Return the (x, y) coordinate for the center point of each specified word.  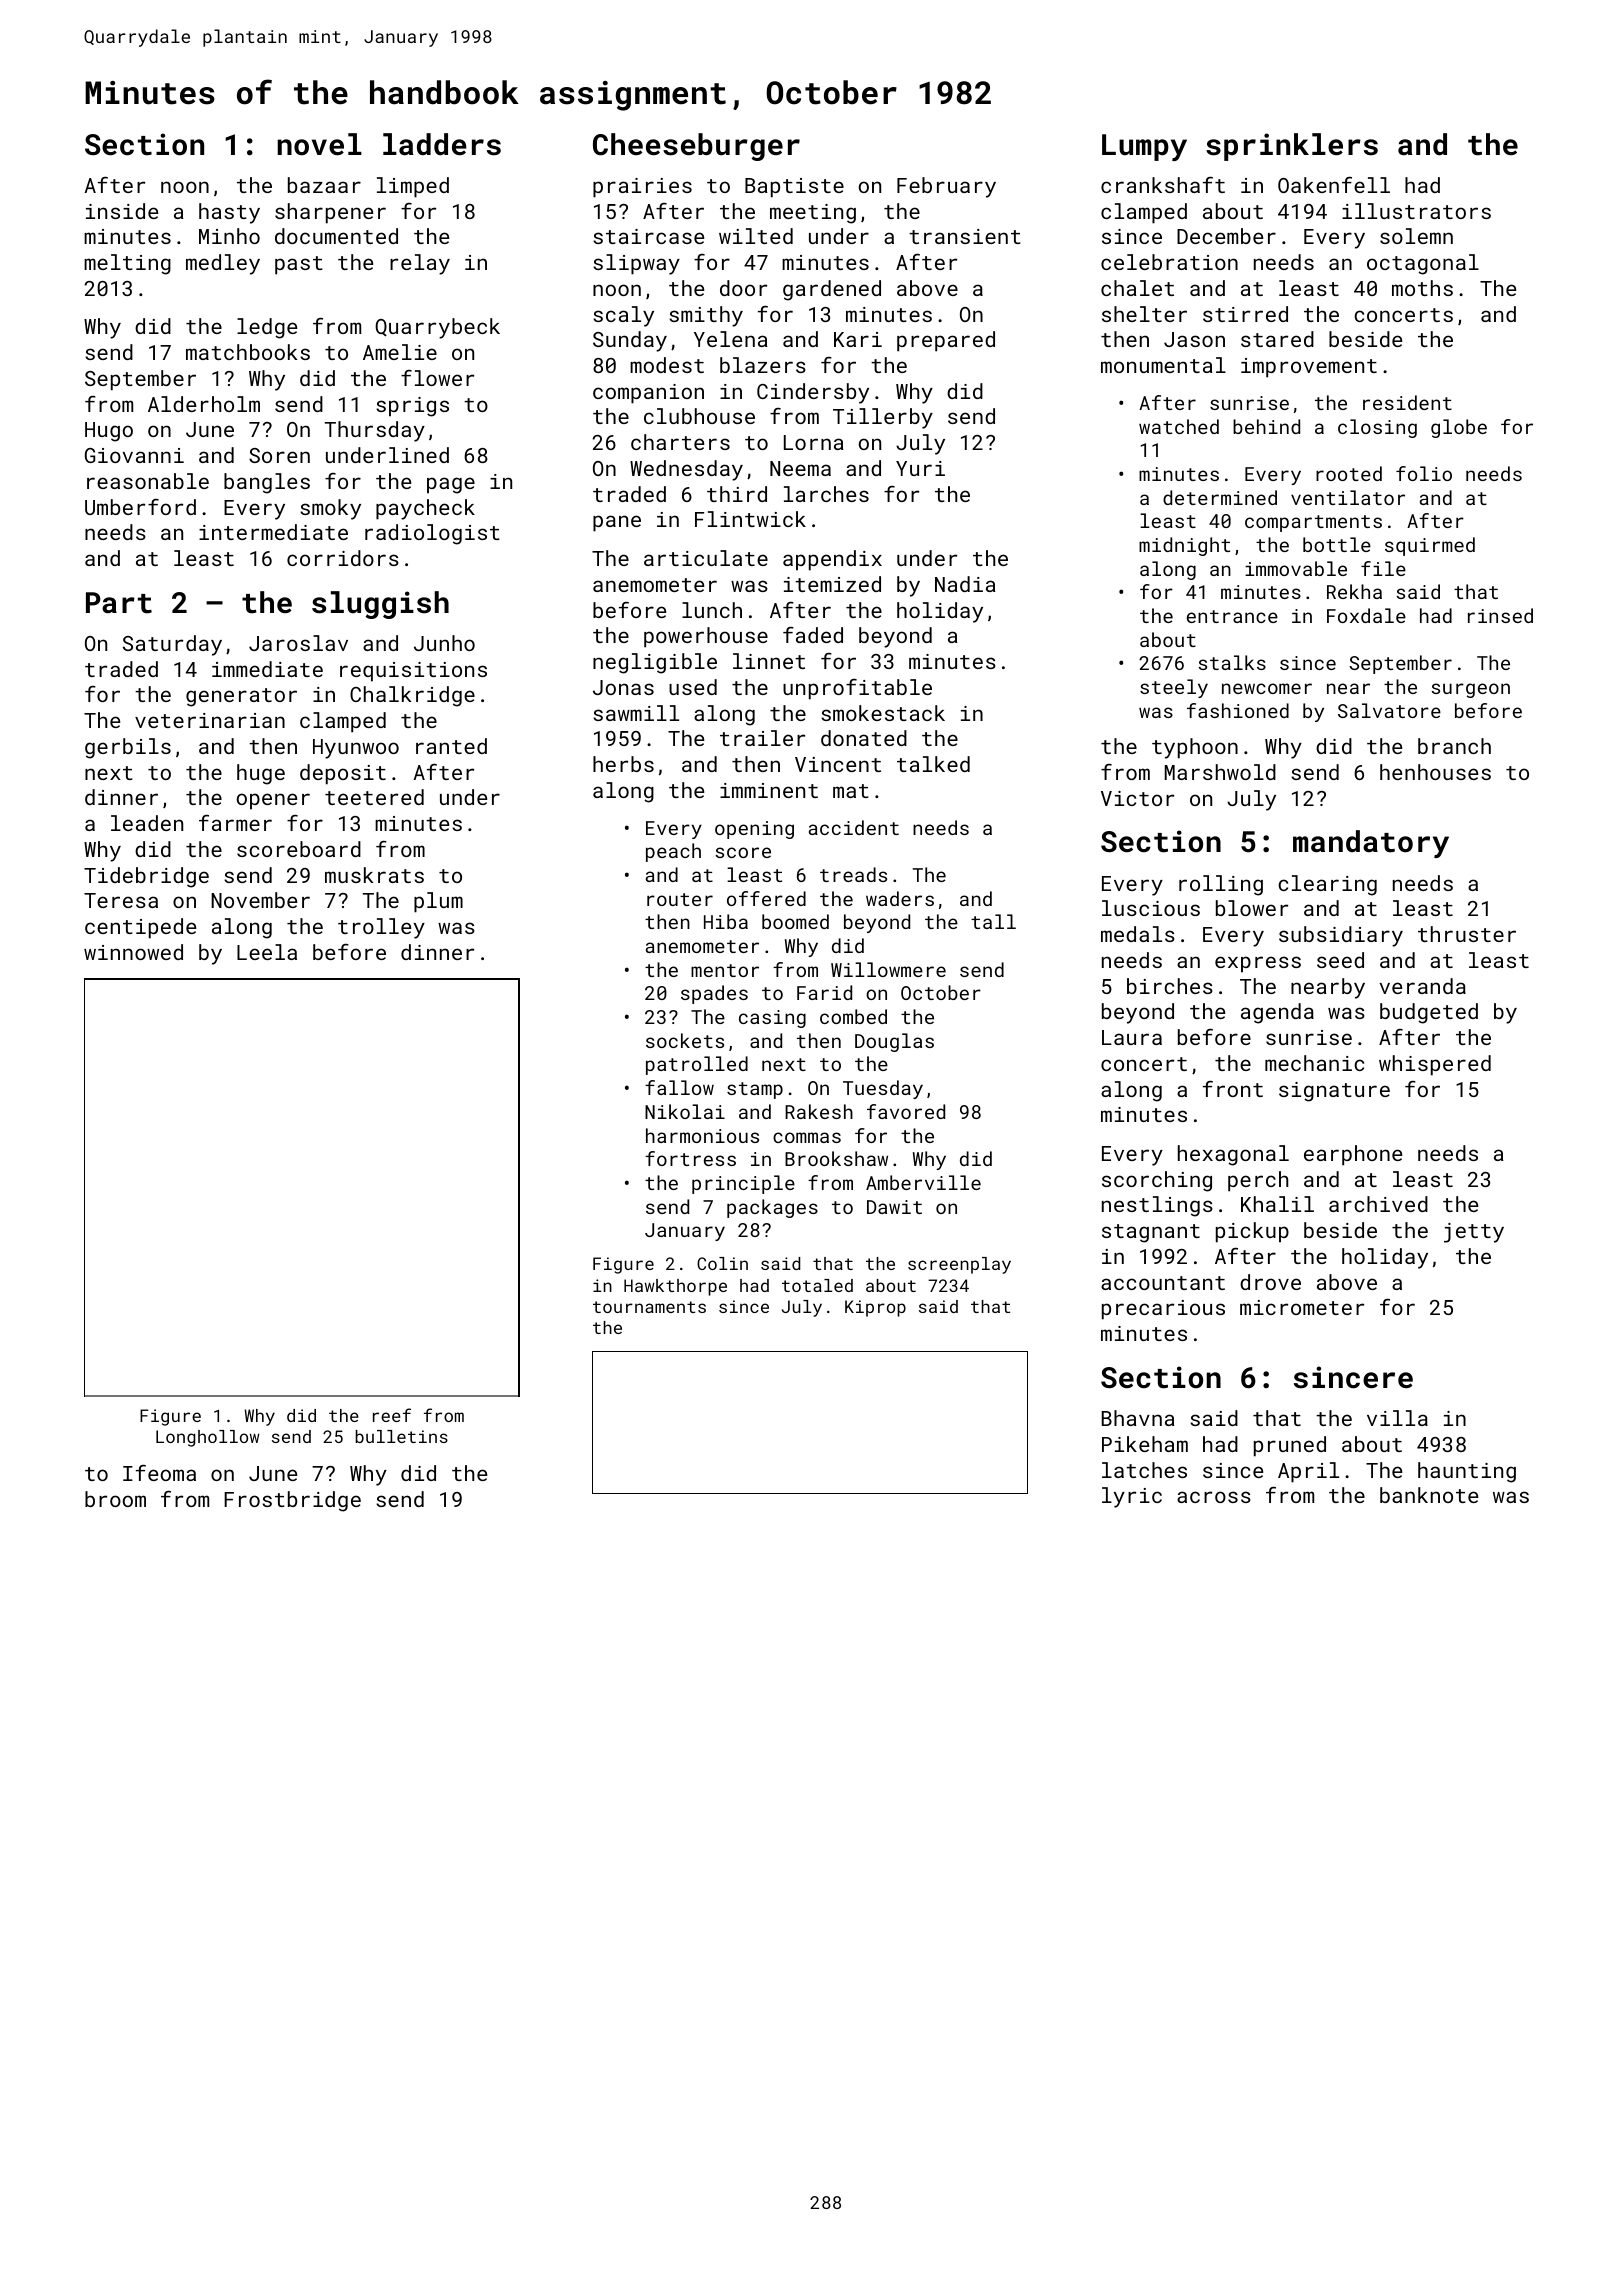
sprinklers (1292, 147)
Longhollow (208, 1438)
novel (320, 144)
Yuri (920, 468)
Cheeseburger (696, 147)
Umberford (140, 507)
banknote (1429, 1495)
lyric (1132, 1497)
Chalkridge (412, 696)
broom (115, 1499)
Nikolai (685, 1111)
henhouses (1435, 772)
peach (673, 852)
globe (1459, 428)
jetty (1474, 1233)
